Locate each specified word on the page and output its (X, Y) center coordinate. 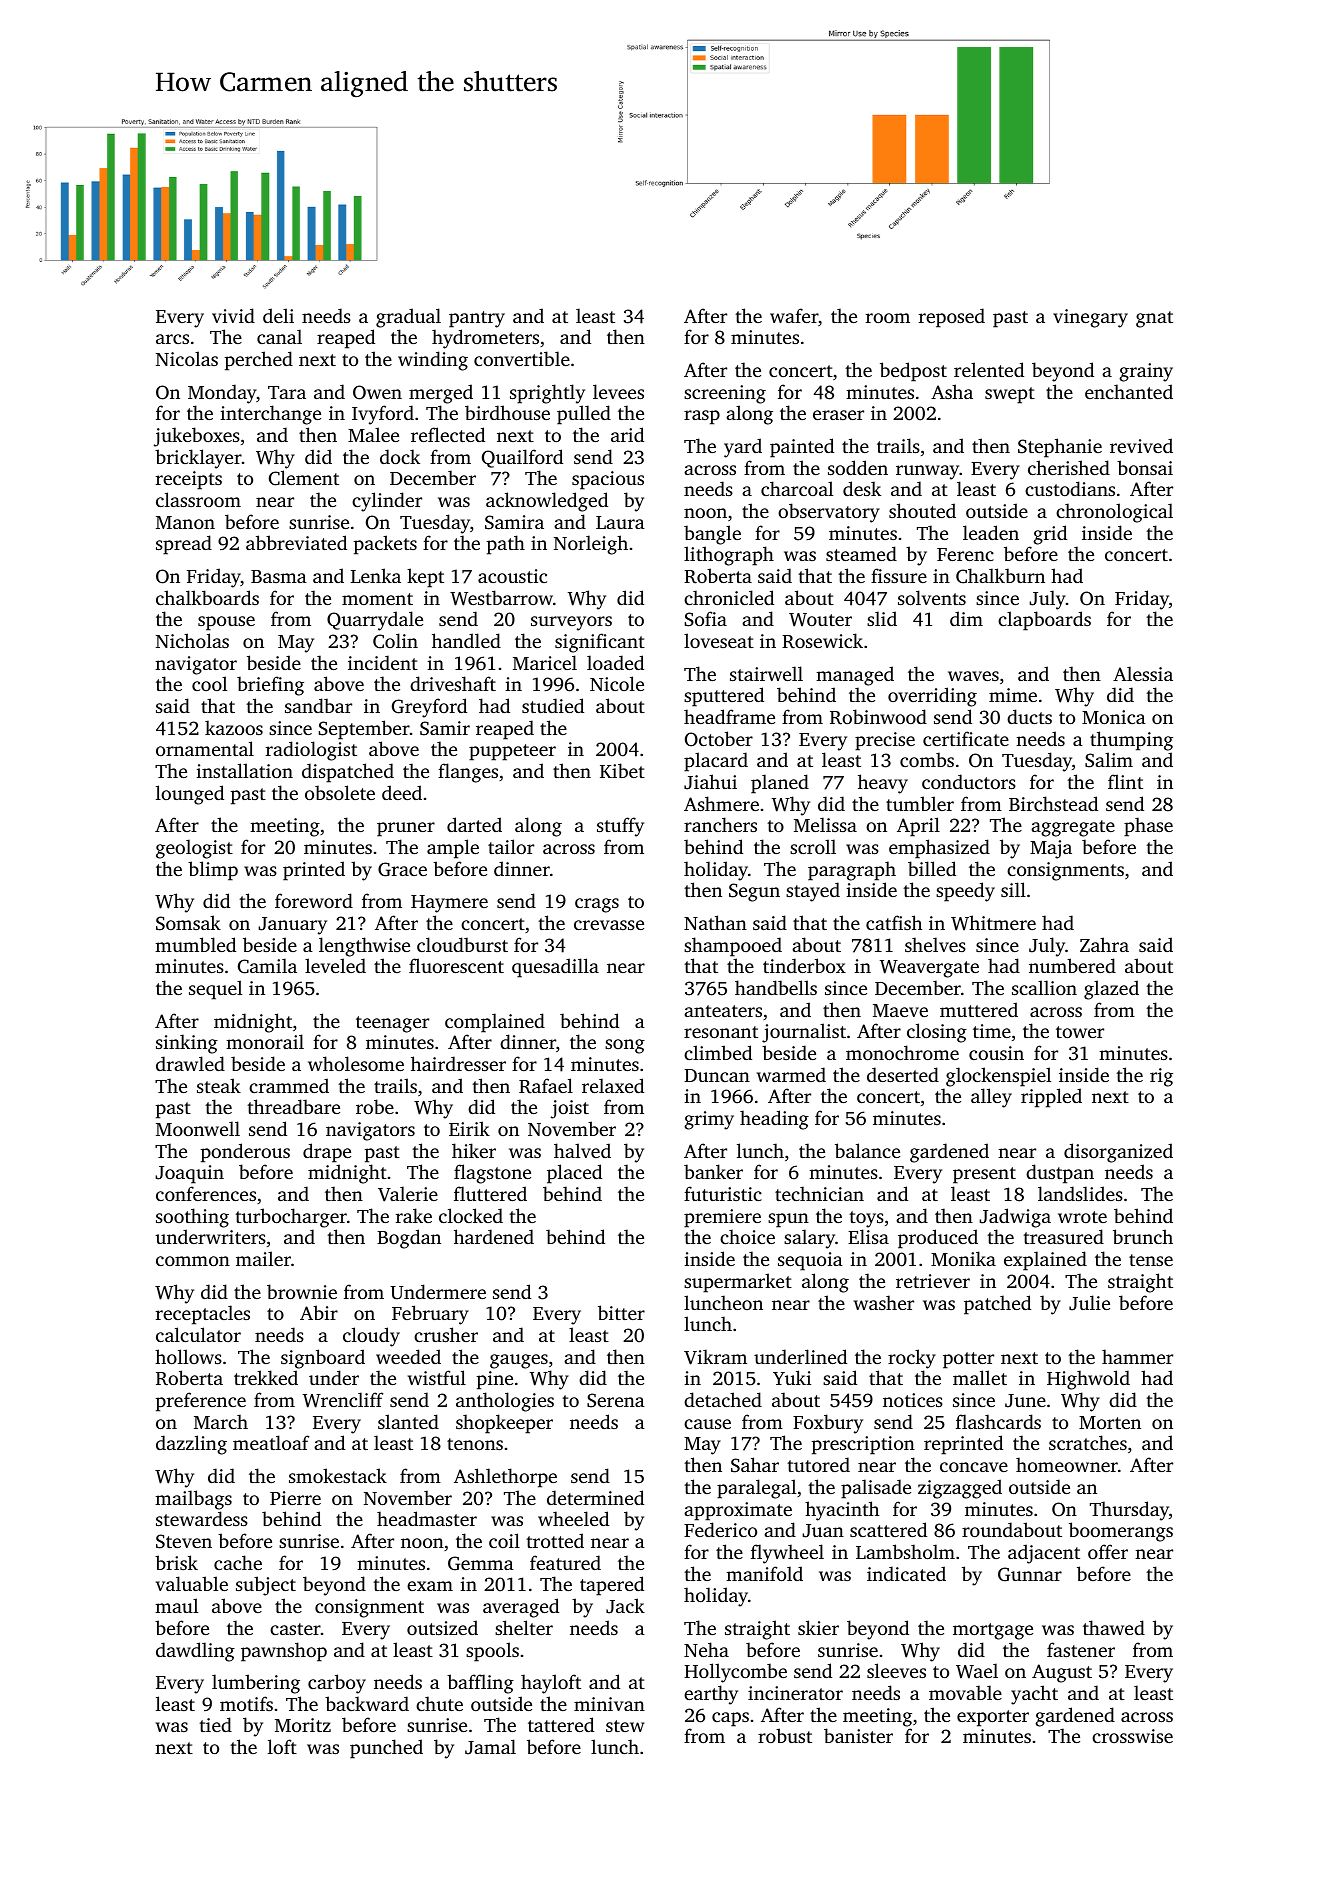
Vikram (715, 1357)
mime (1013, 695)
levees (618, 391)
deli (278, 315)
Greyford (429, 708)
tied (215, 1724)
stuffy (620, 827)
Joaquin (189, 1174)
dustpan (1060, 1174)
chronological (1114, 513)
